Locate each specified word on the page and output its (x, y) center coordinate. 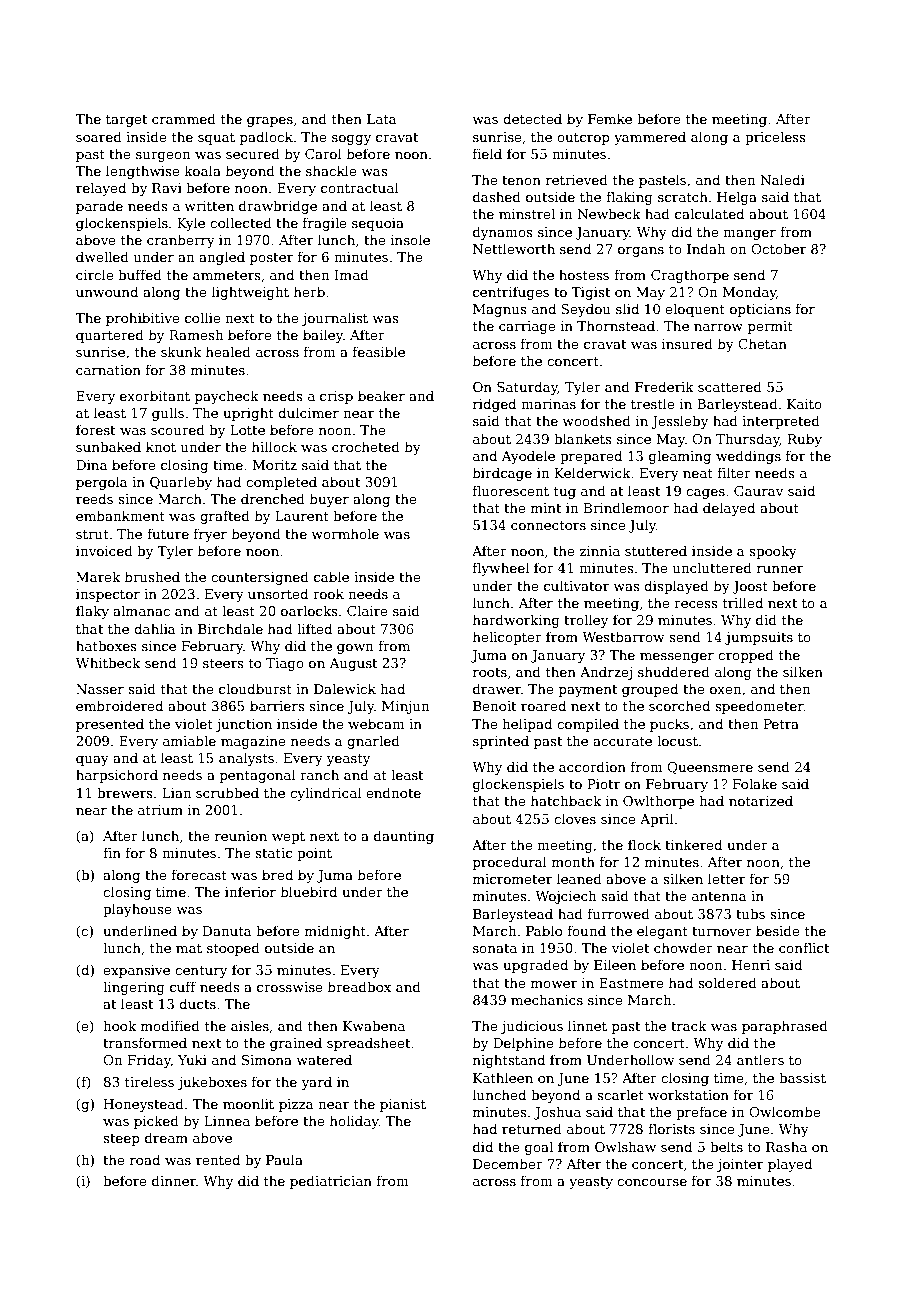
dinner (174, 1180)
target (126, 121)
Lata (381, 119)
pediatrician (331, 1182)
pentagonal (257, 776)
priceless (775, 138)
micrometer (512, 879)
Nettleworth (514, 248)
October (778, 248)
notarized (761, 800)
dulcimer (308, 412)
